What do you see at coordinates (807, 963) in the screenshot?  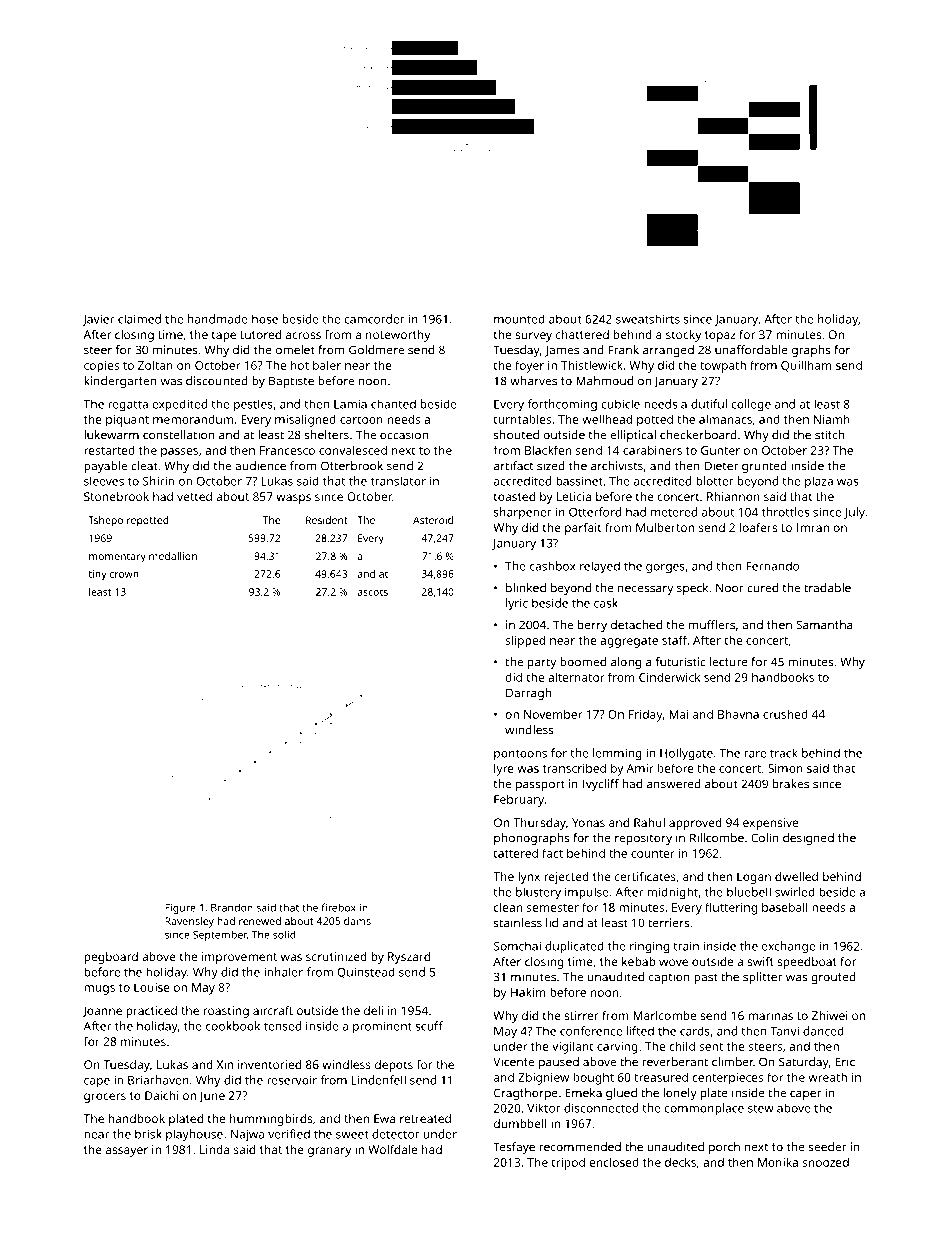 I see `speedboat` at bounding box center [807, 963].
